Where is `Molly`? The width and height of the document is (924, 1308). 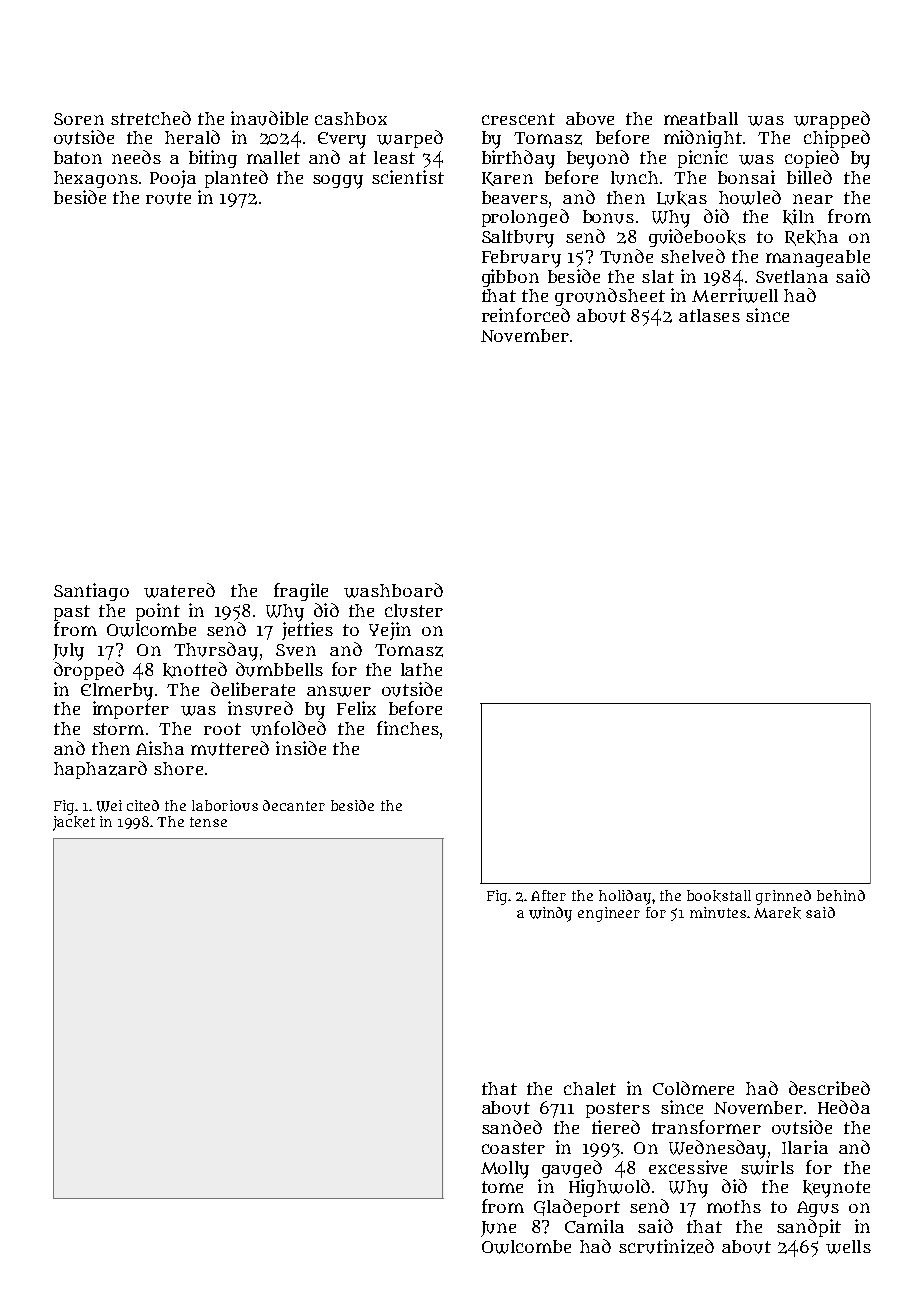
Molly is located at coordinates (505, 1170).
